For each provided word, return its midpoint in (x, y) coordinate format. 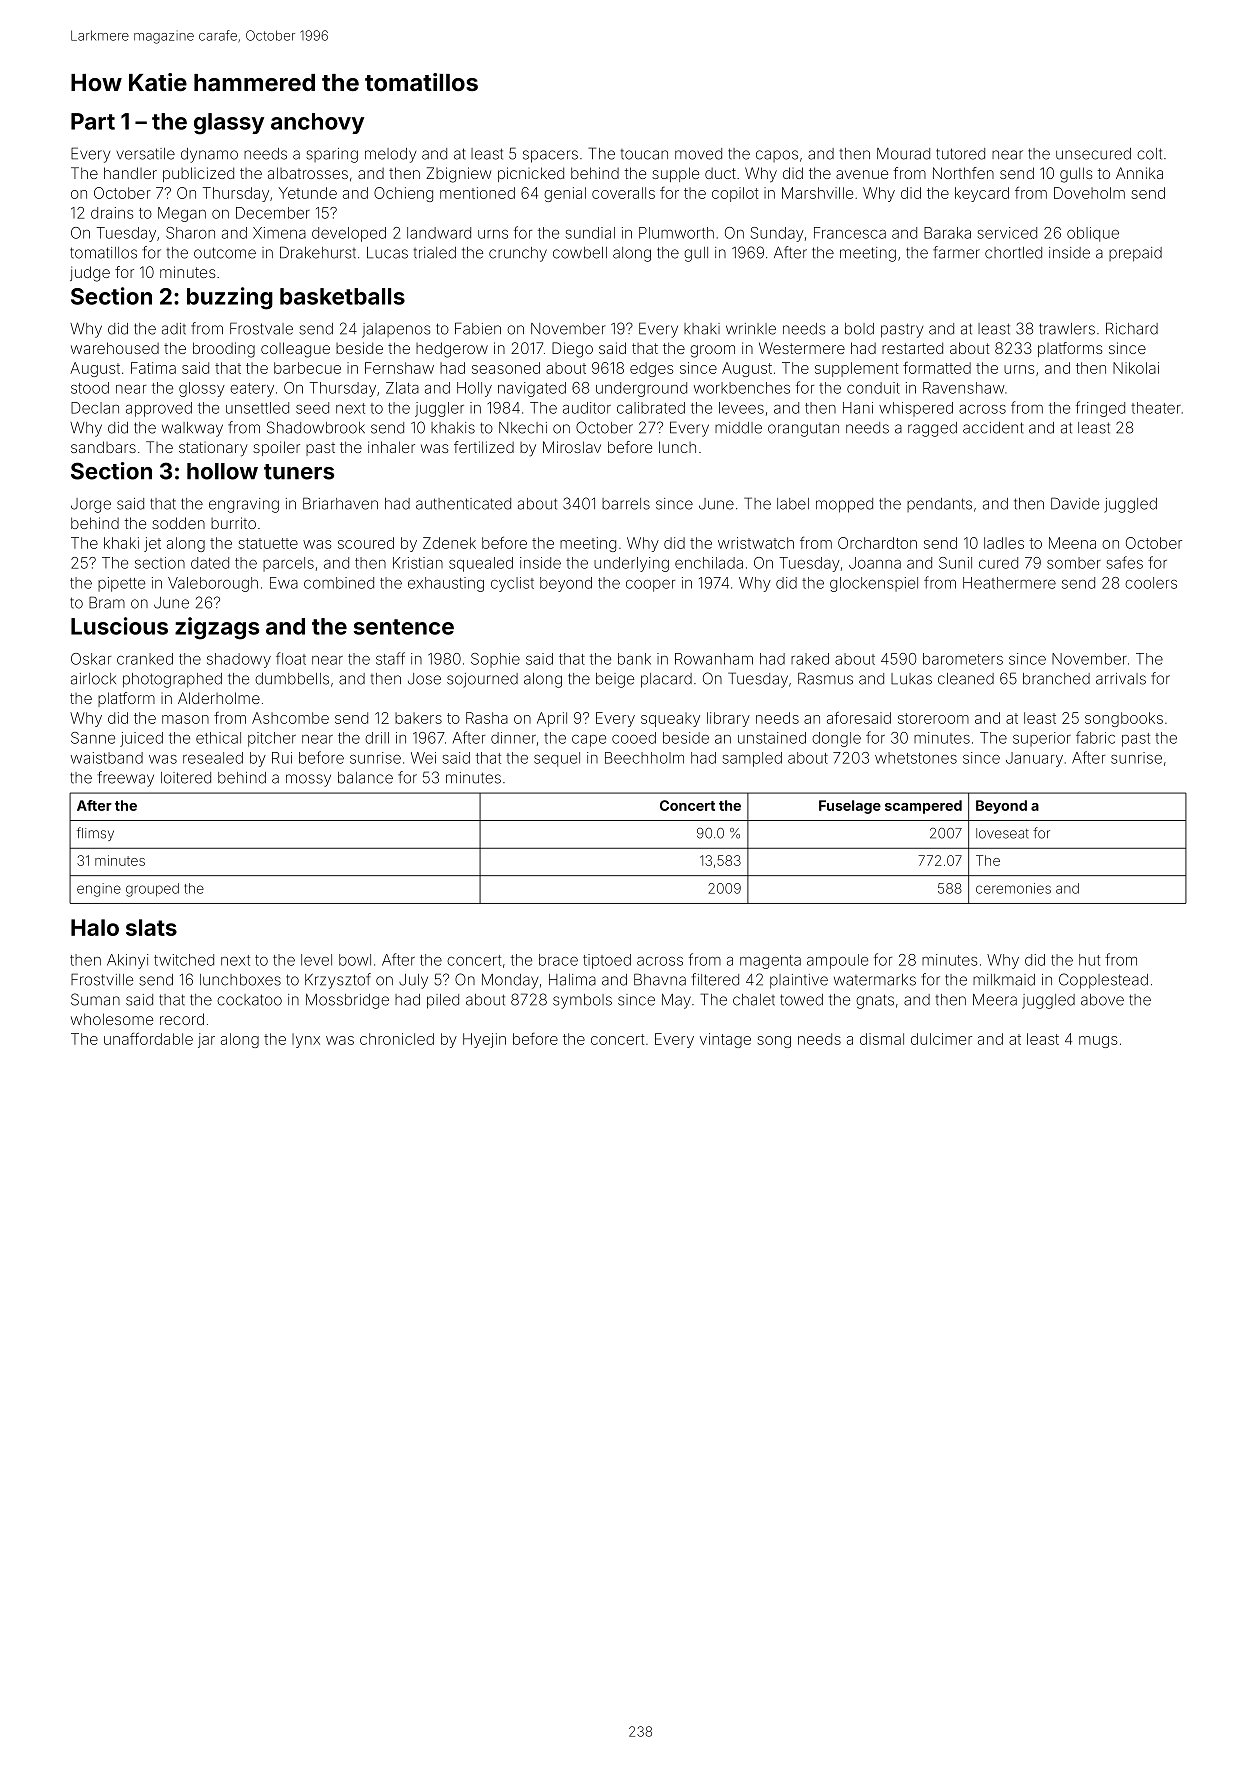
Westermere (802, 348)
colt (1149, 154)
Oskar (91, 659)
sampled (752, 759)
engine (99, 890)
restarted (912, 348)
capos (777, 156)
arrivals (1121, 679)
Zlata (402, 388)
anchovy (317, 123)
